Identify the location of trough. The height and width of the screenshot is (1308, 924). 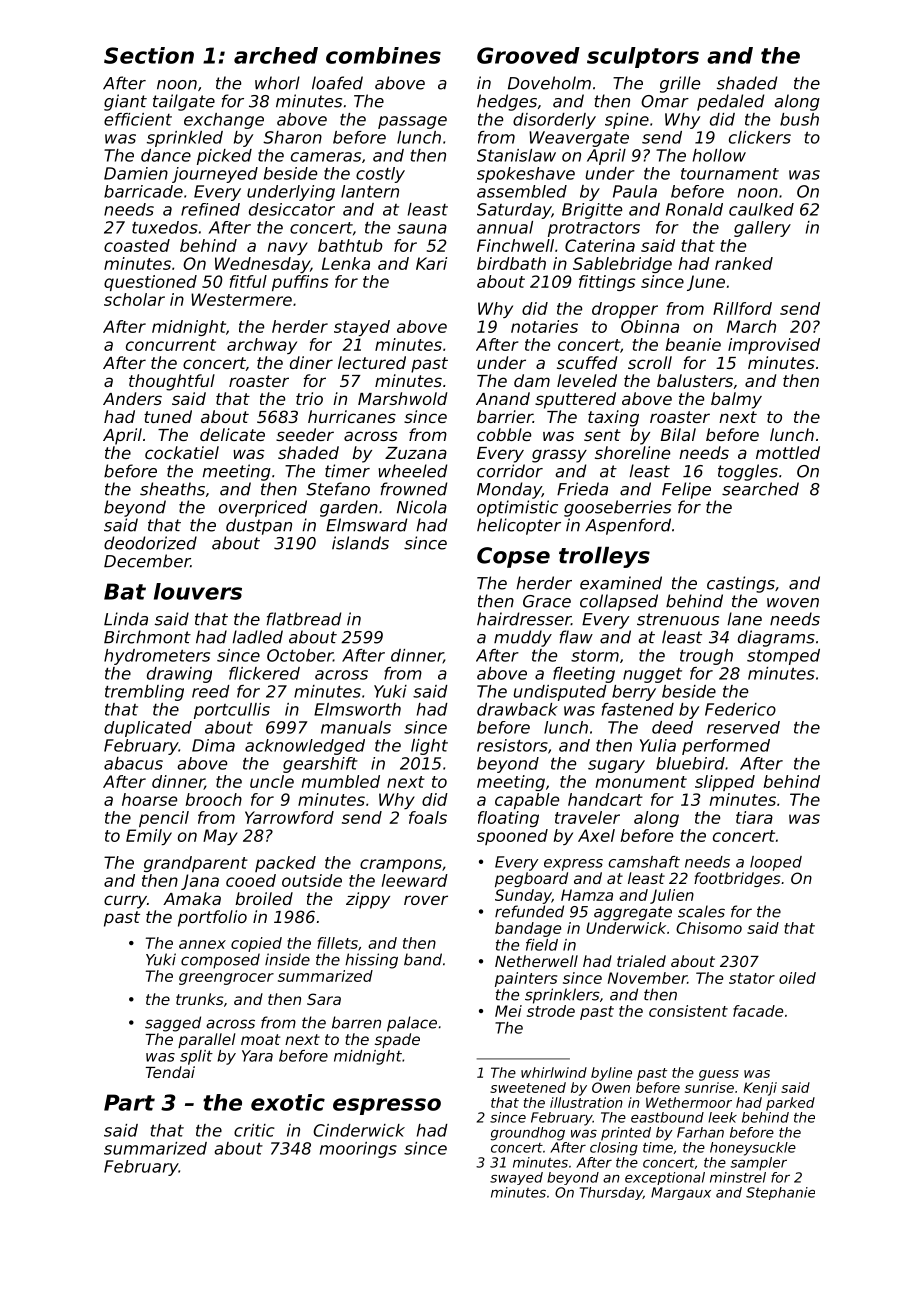
(706, 657).
